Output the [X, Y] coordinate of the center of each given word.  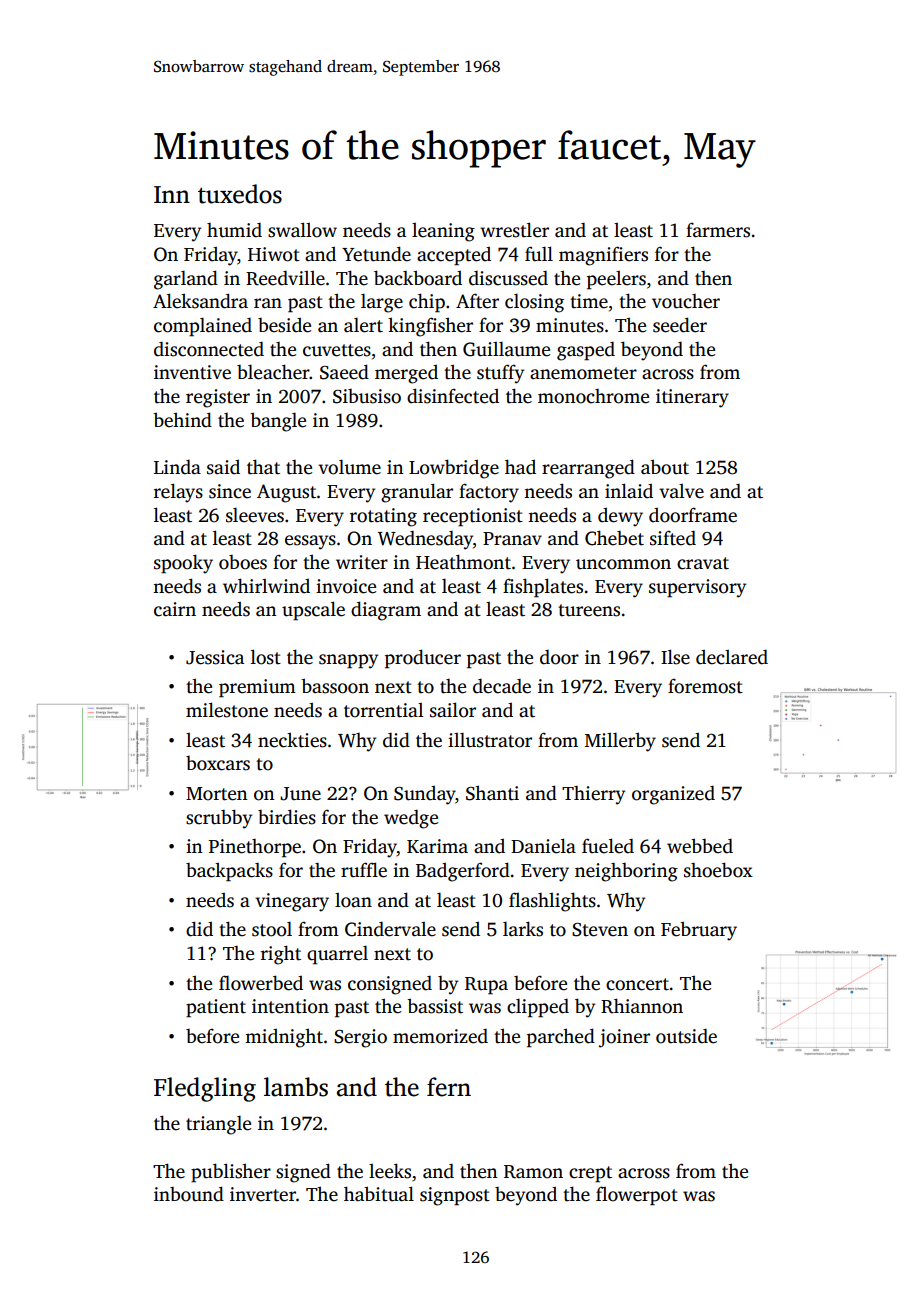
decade [502, 686]
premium [257, 688]
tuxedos [240, 194]
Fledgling [205, 1089]
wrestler [514, 230]
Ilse [675, 657]
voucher [686, 301]
